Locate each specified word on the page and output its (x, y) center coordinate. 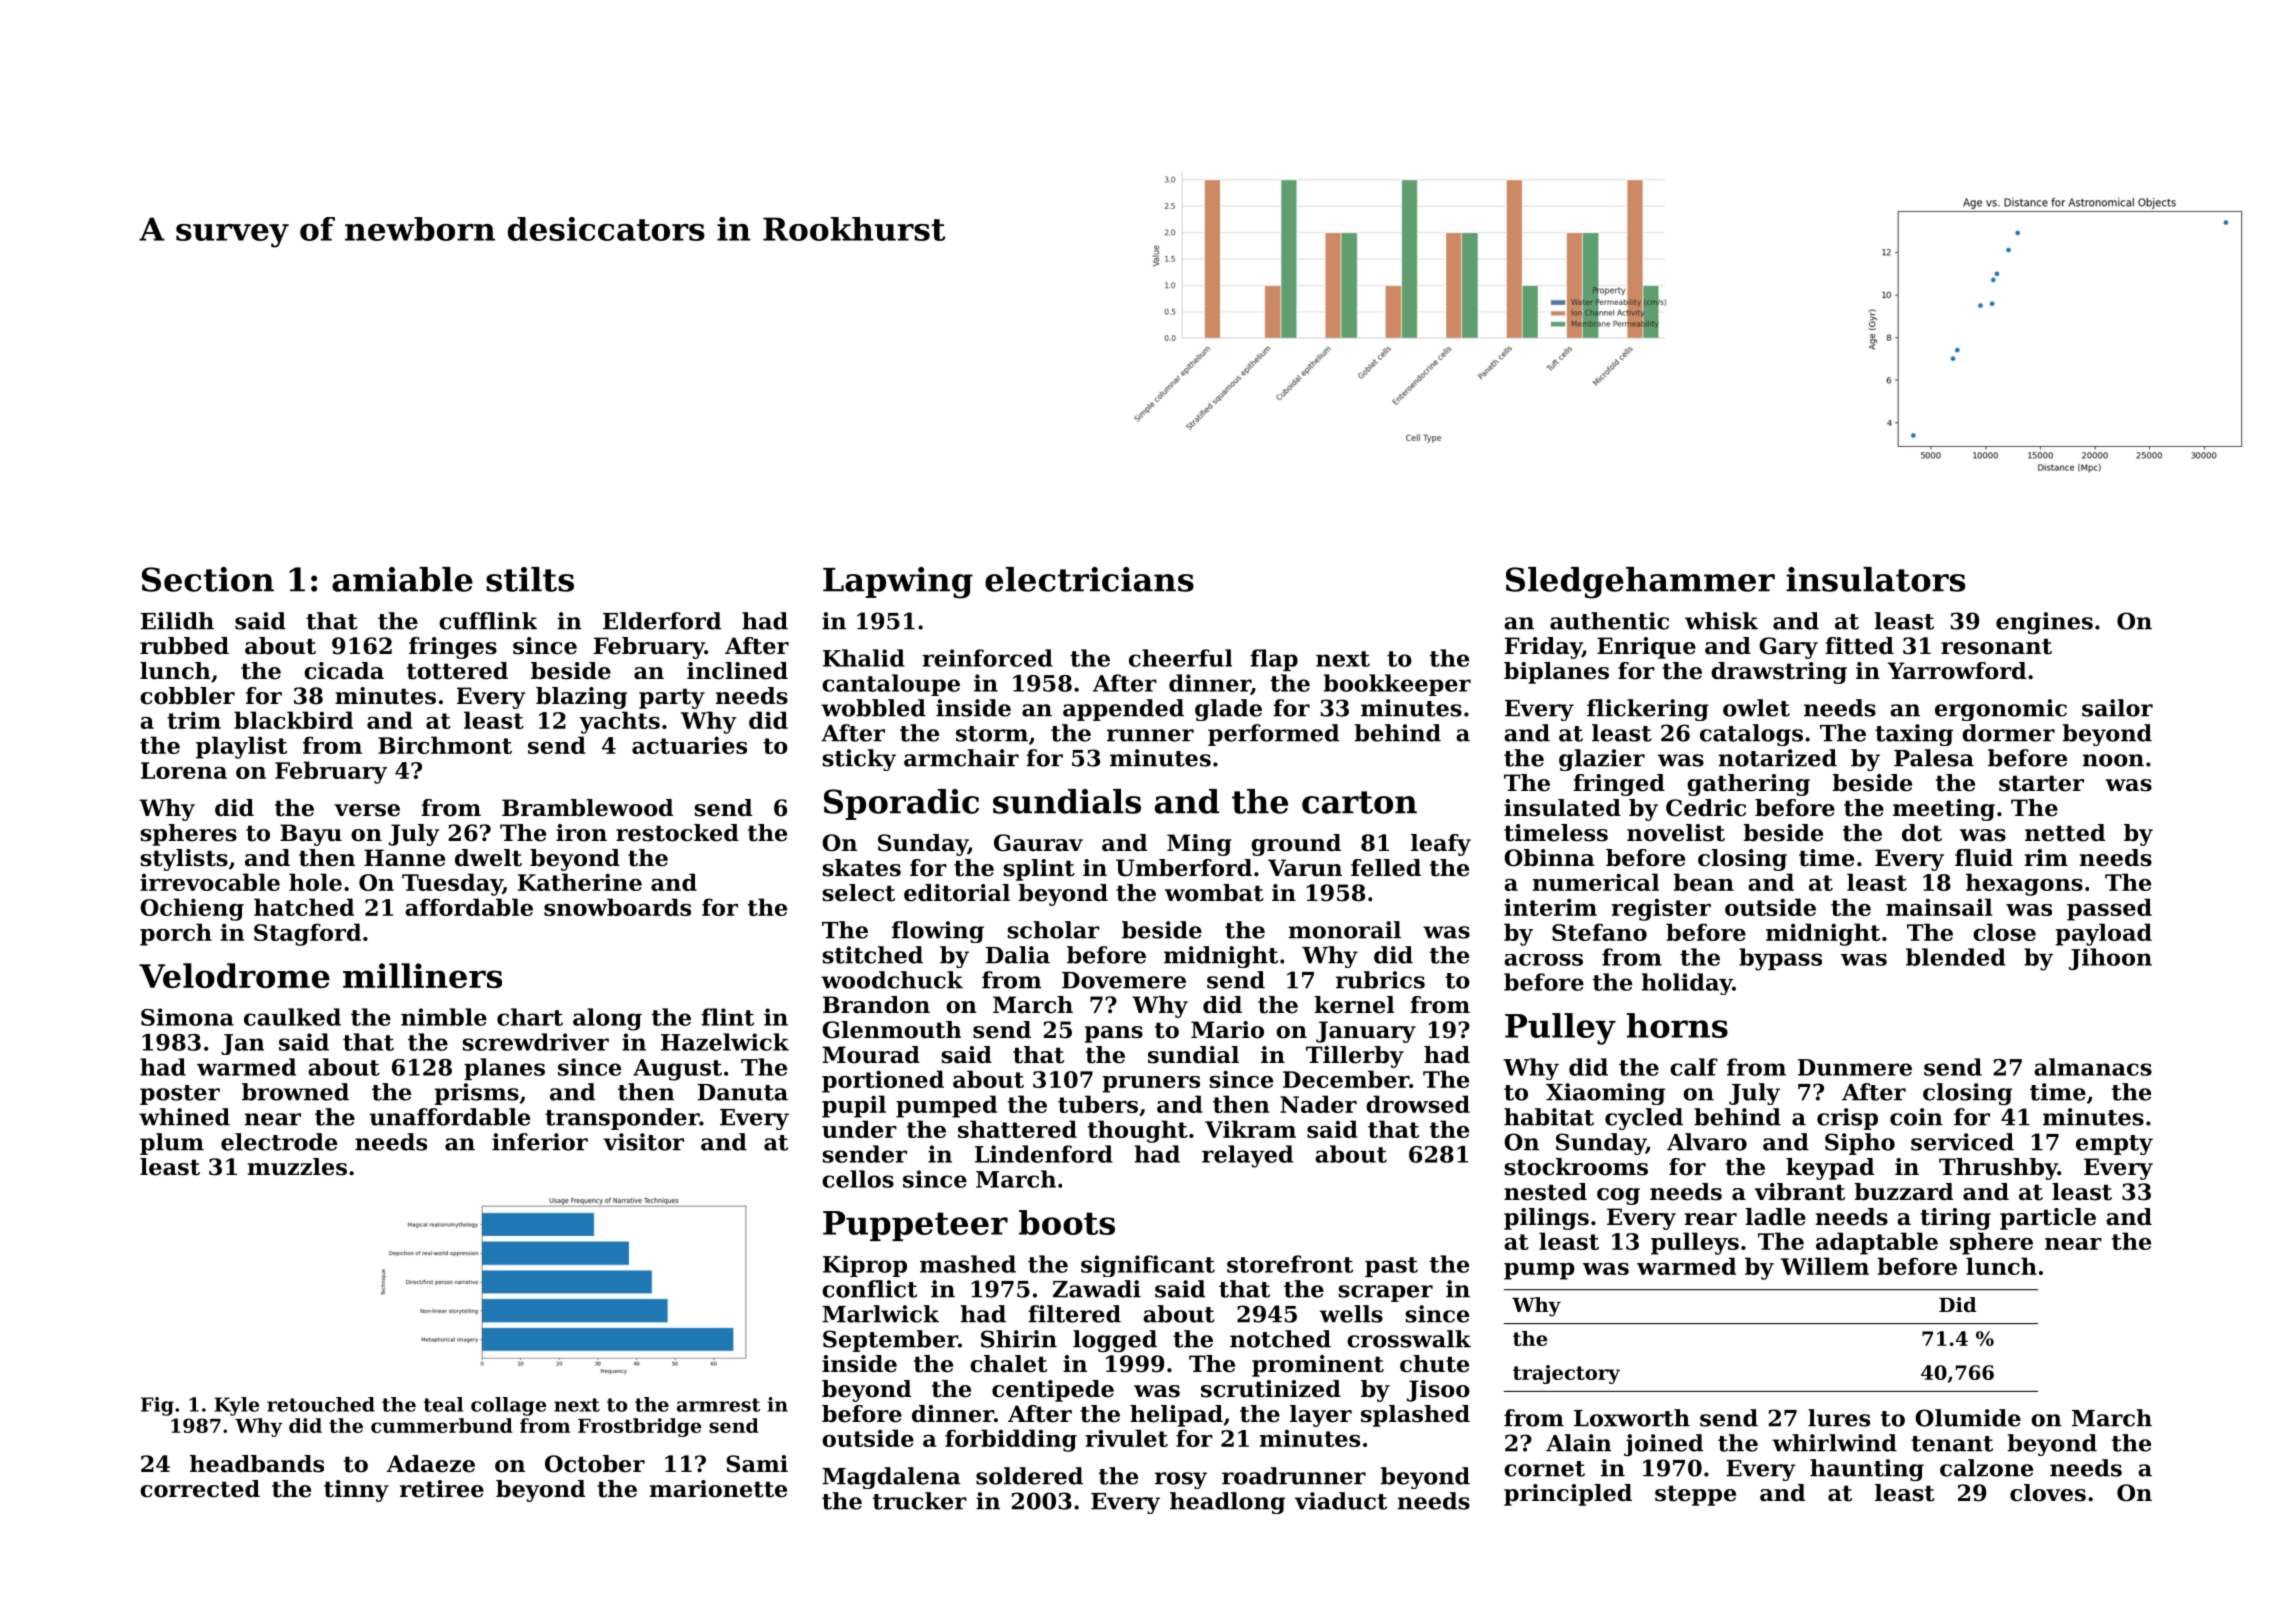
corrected (200, 1489)
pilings (1546, 1219)
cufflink (488, 621)
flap (1274, 660)
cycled (1644, 1119)
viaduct (1341, 1501)
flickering (1648, 710)
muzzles (297, 1167)
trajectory (1566, 1374)
